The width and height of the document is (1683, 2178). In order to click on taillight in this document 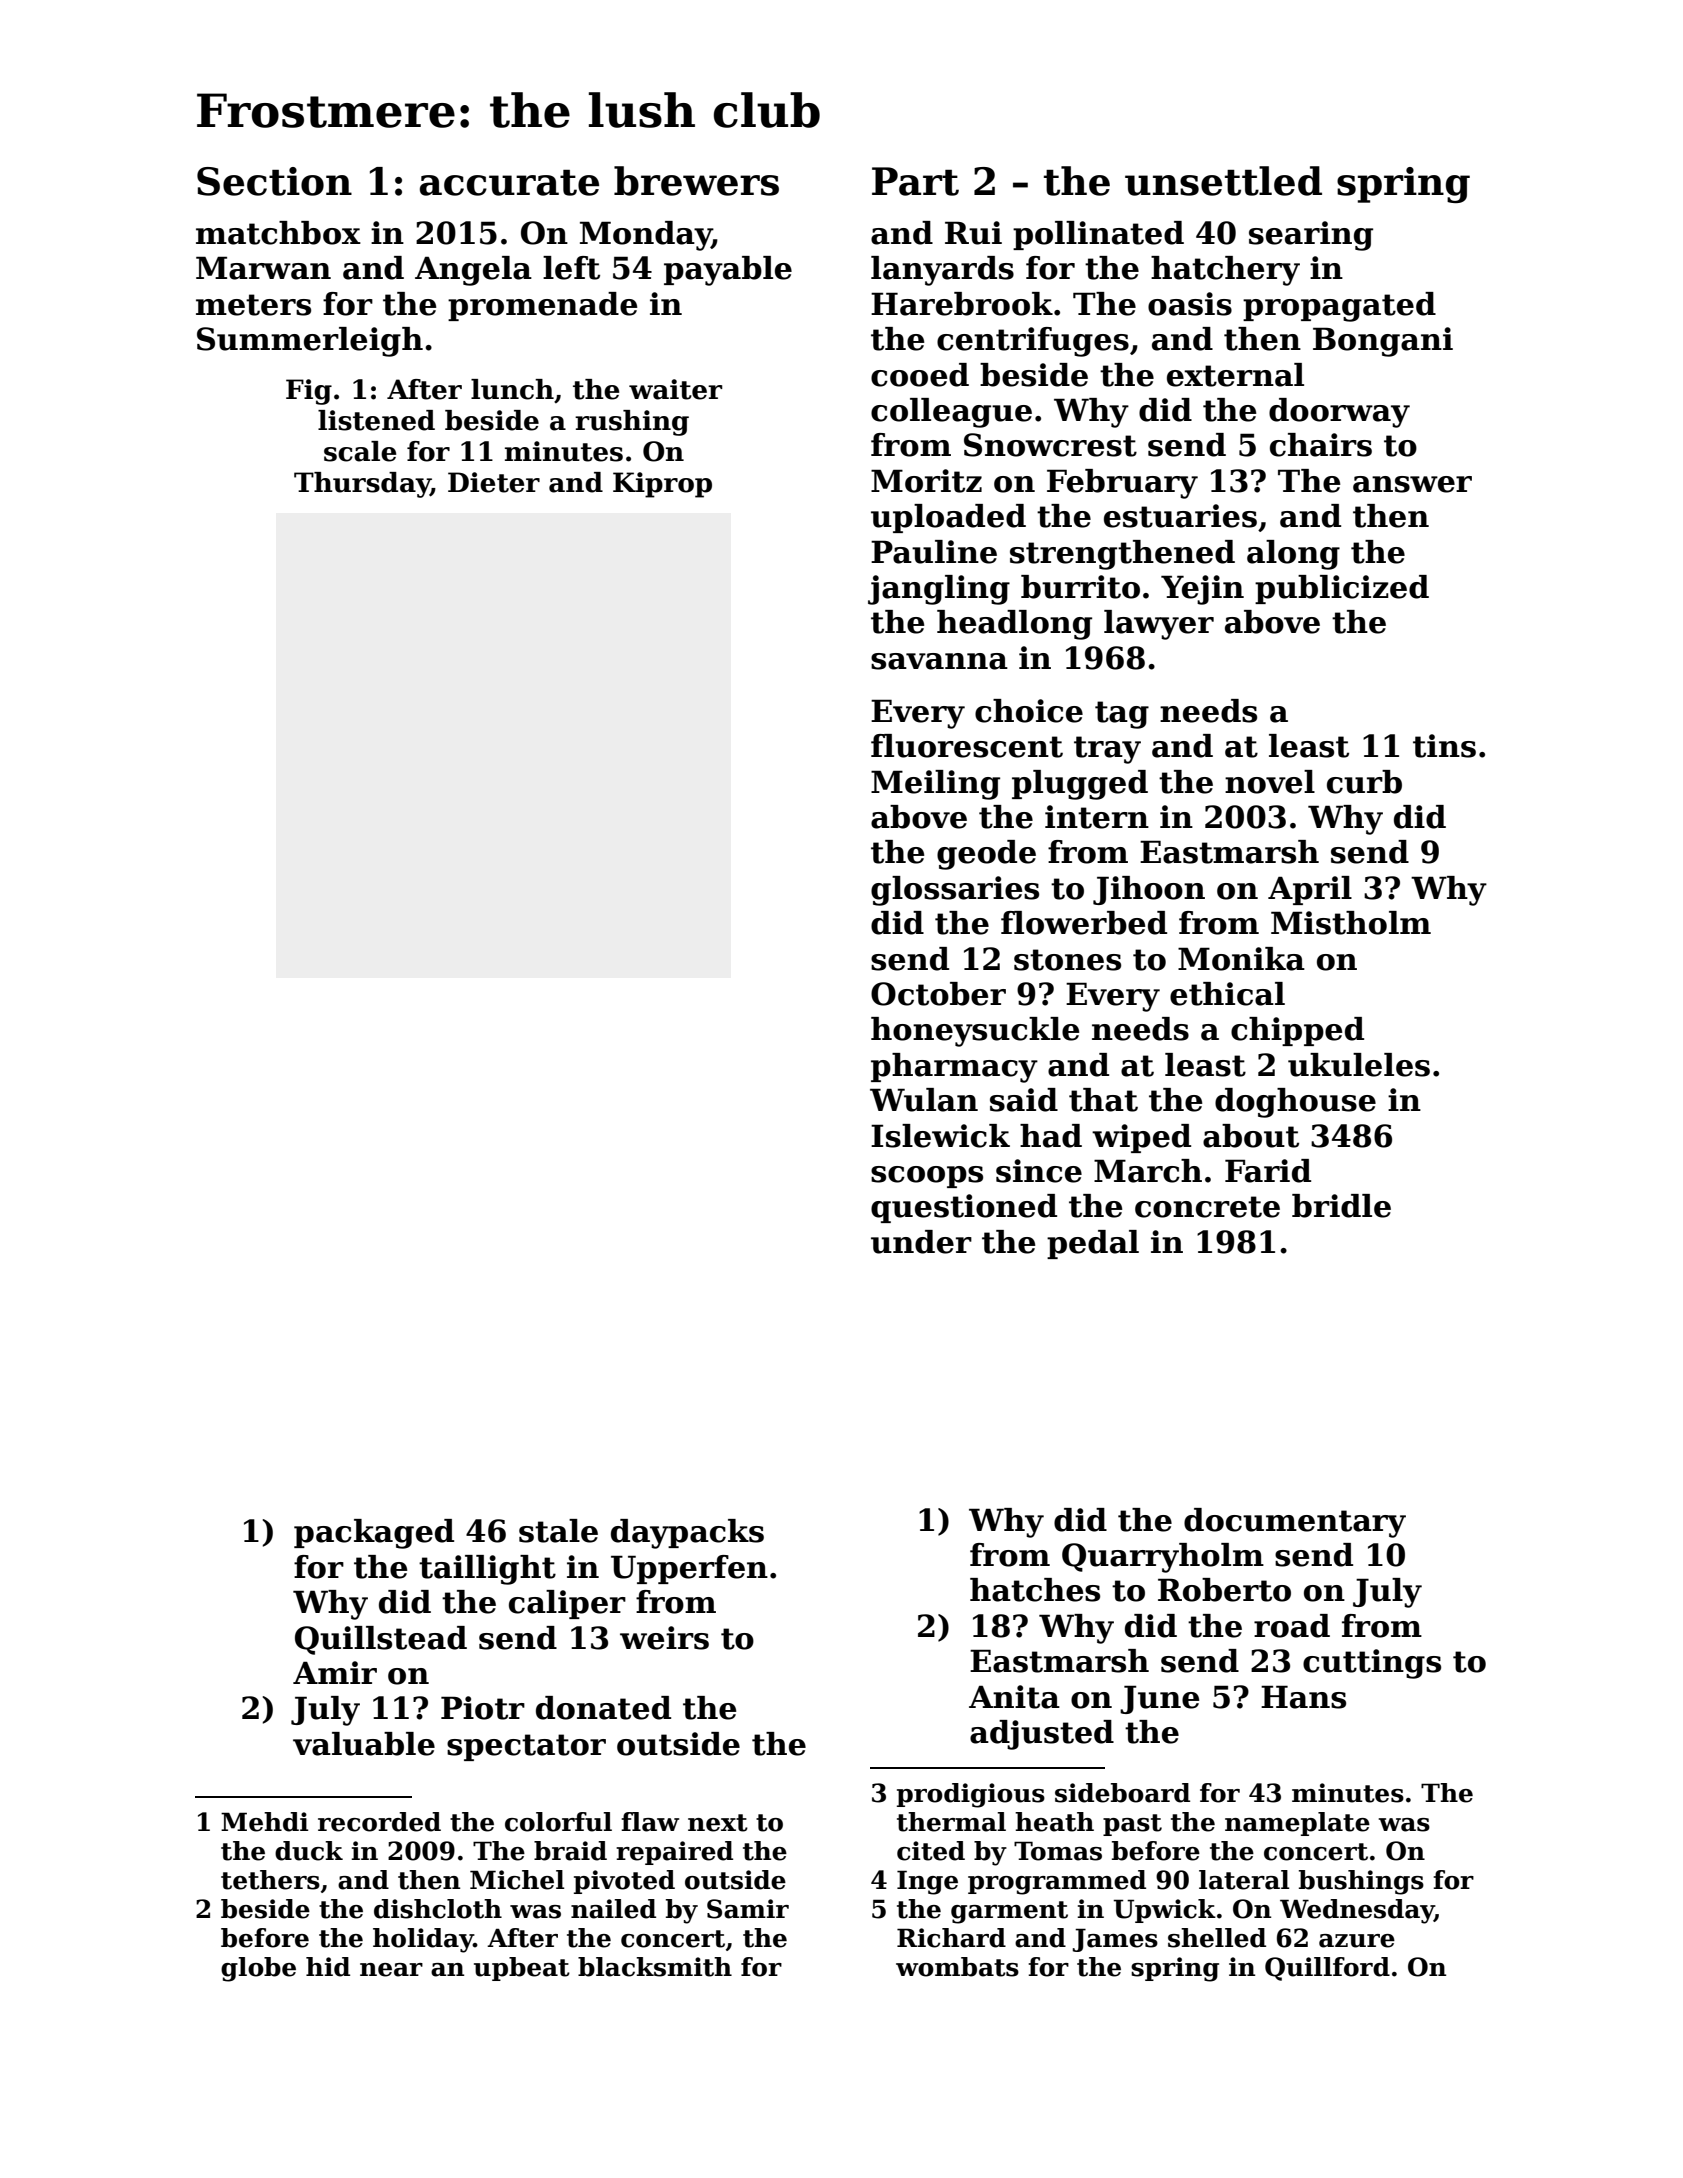, I will do `click(487, 1570)`.
